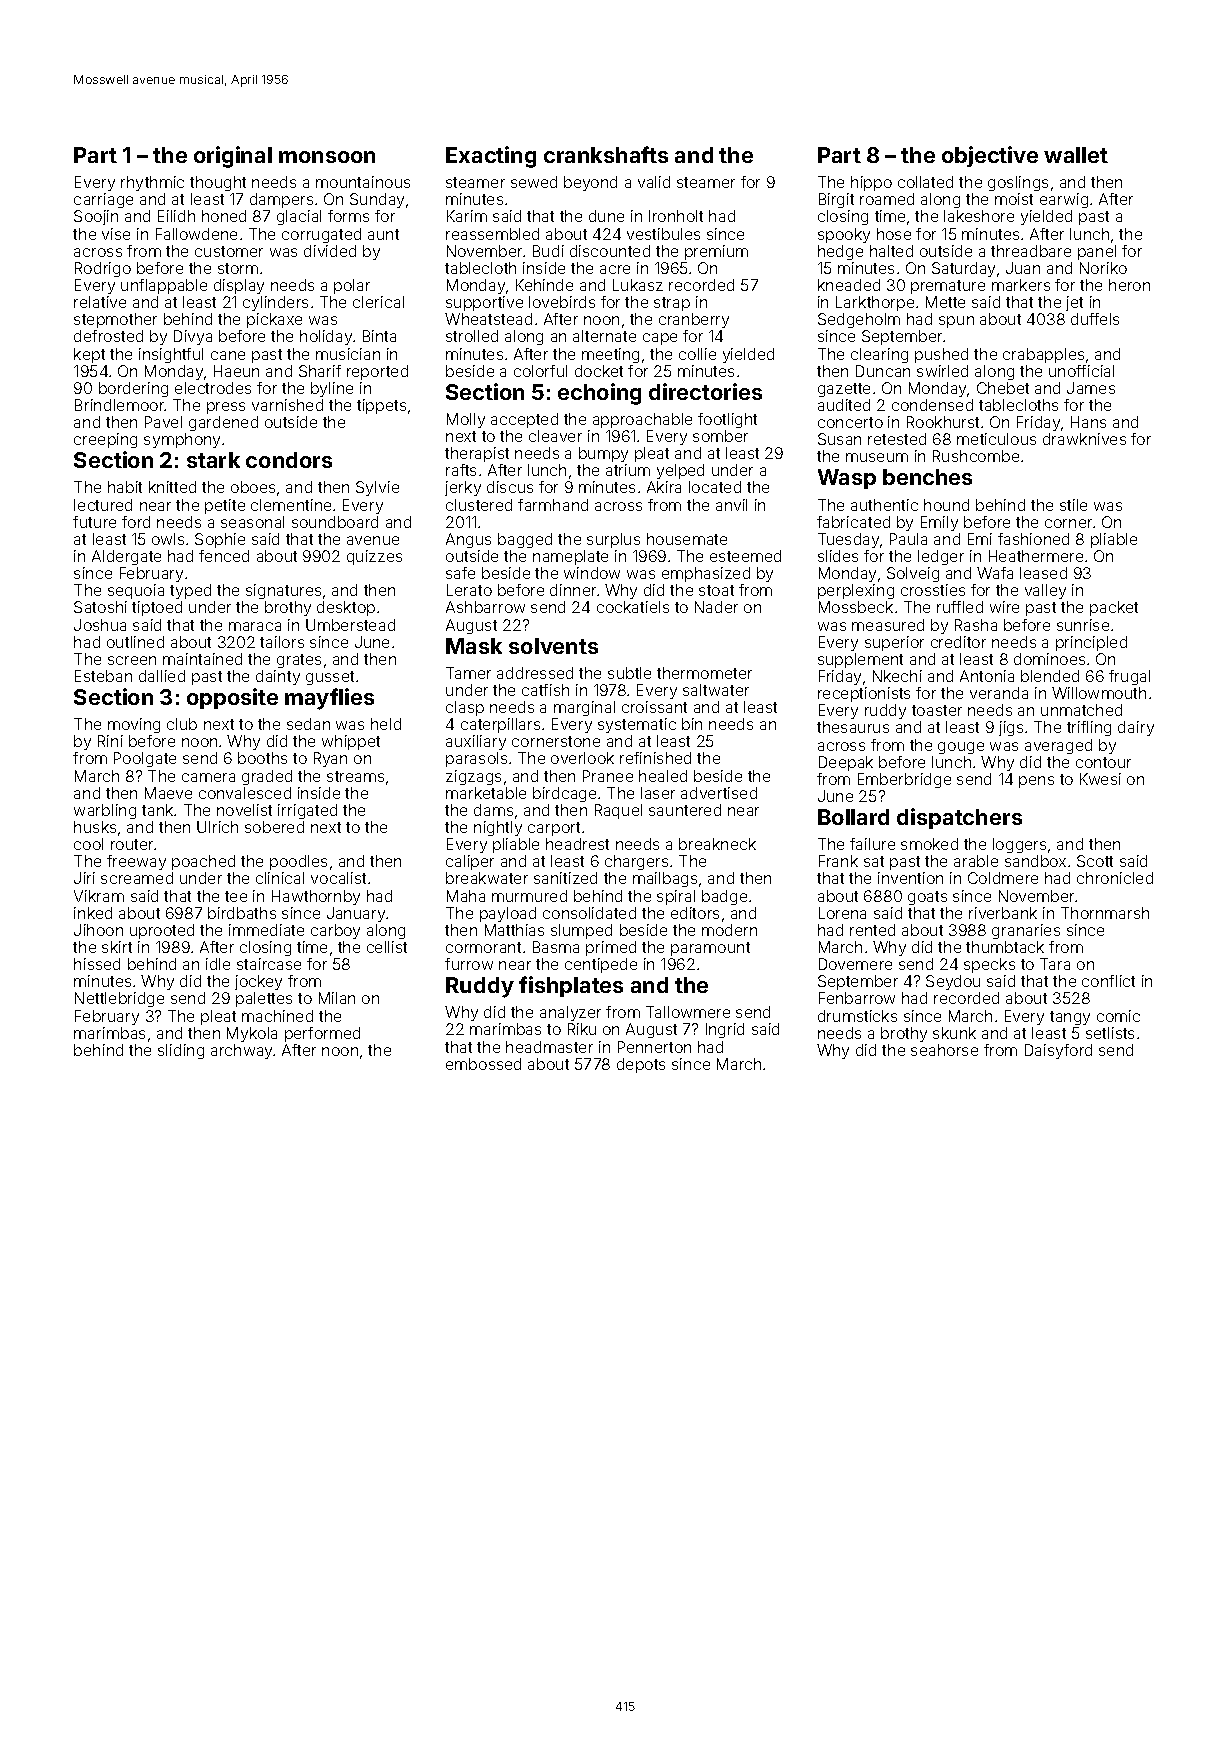 The width and height of the page is (1231, 1740). What do you see at coordinates (904, 780) in the page?
I see `Emberbridge` at bounding box center [904, 780].
